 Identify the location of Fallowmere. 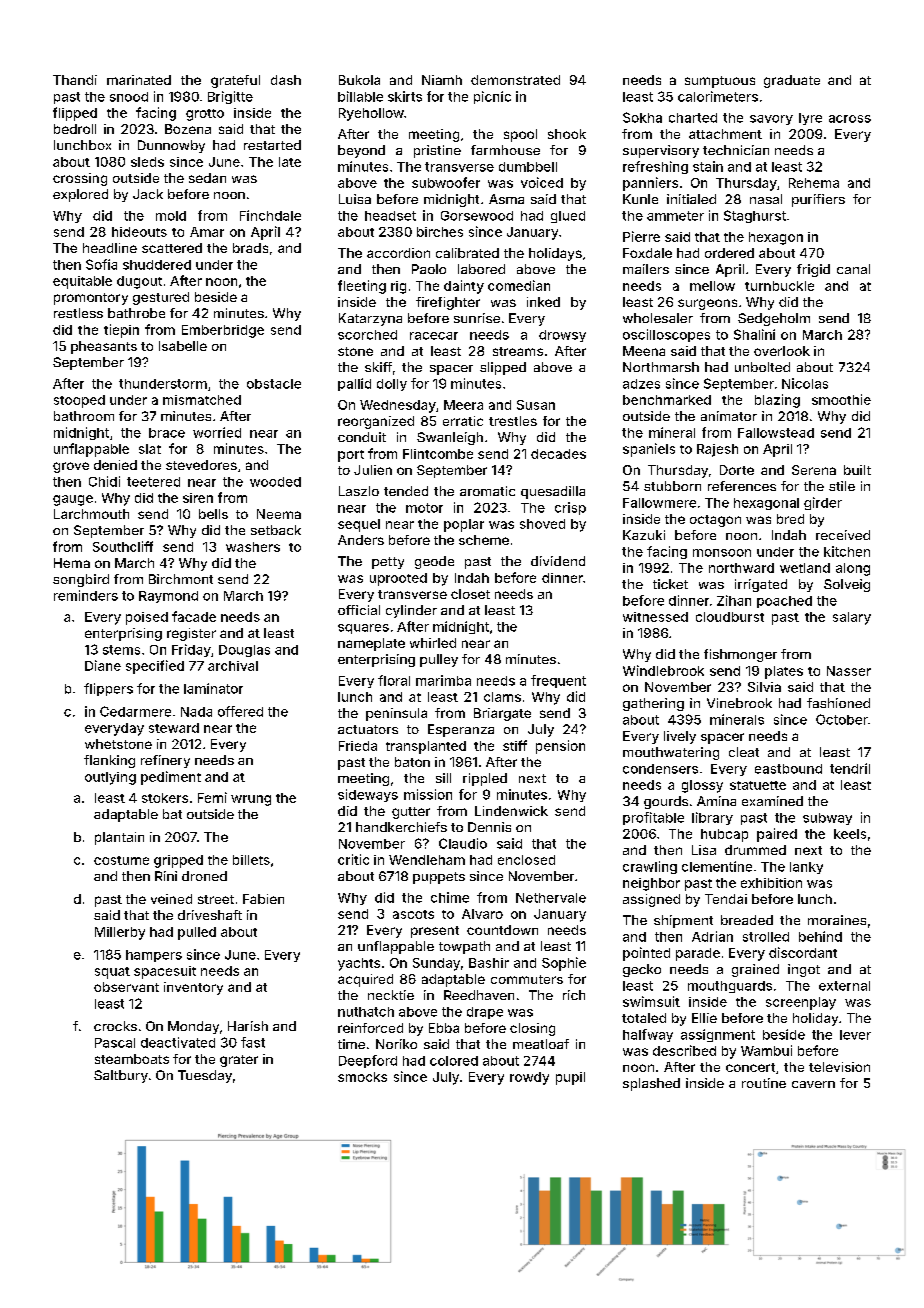
(659, 503).
